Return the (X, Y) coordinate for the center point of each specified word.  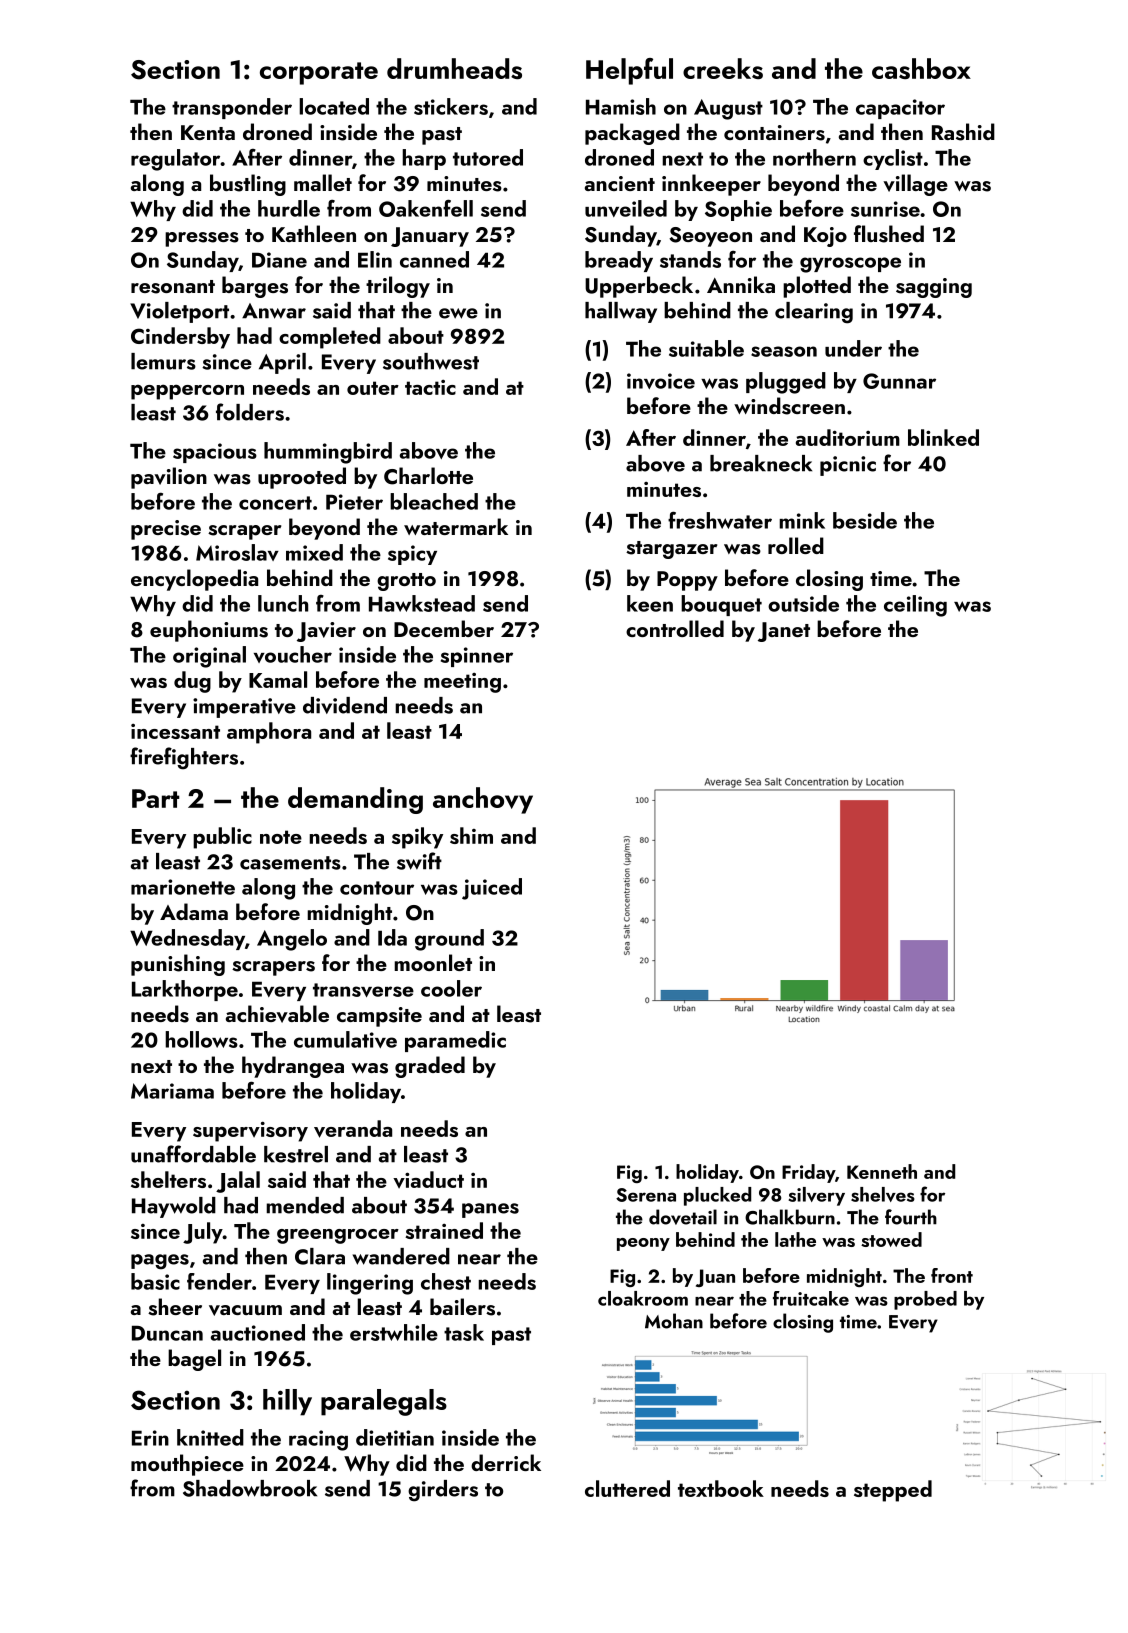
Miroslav (237, 552)
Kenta (208, 132)
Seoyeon (710, 237)
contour (377, 888)
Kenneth (882, 1171)
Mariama (172, 1091)
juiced (492, 889)
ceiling (915, 606)
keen (650, 603)
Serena (646, 1195)
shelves (883, 1194)
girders (443, 1491)
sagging (934, 288)
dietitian (395, 1437)
